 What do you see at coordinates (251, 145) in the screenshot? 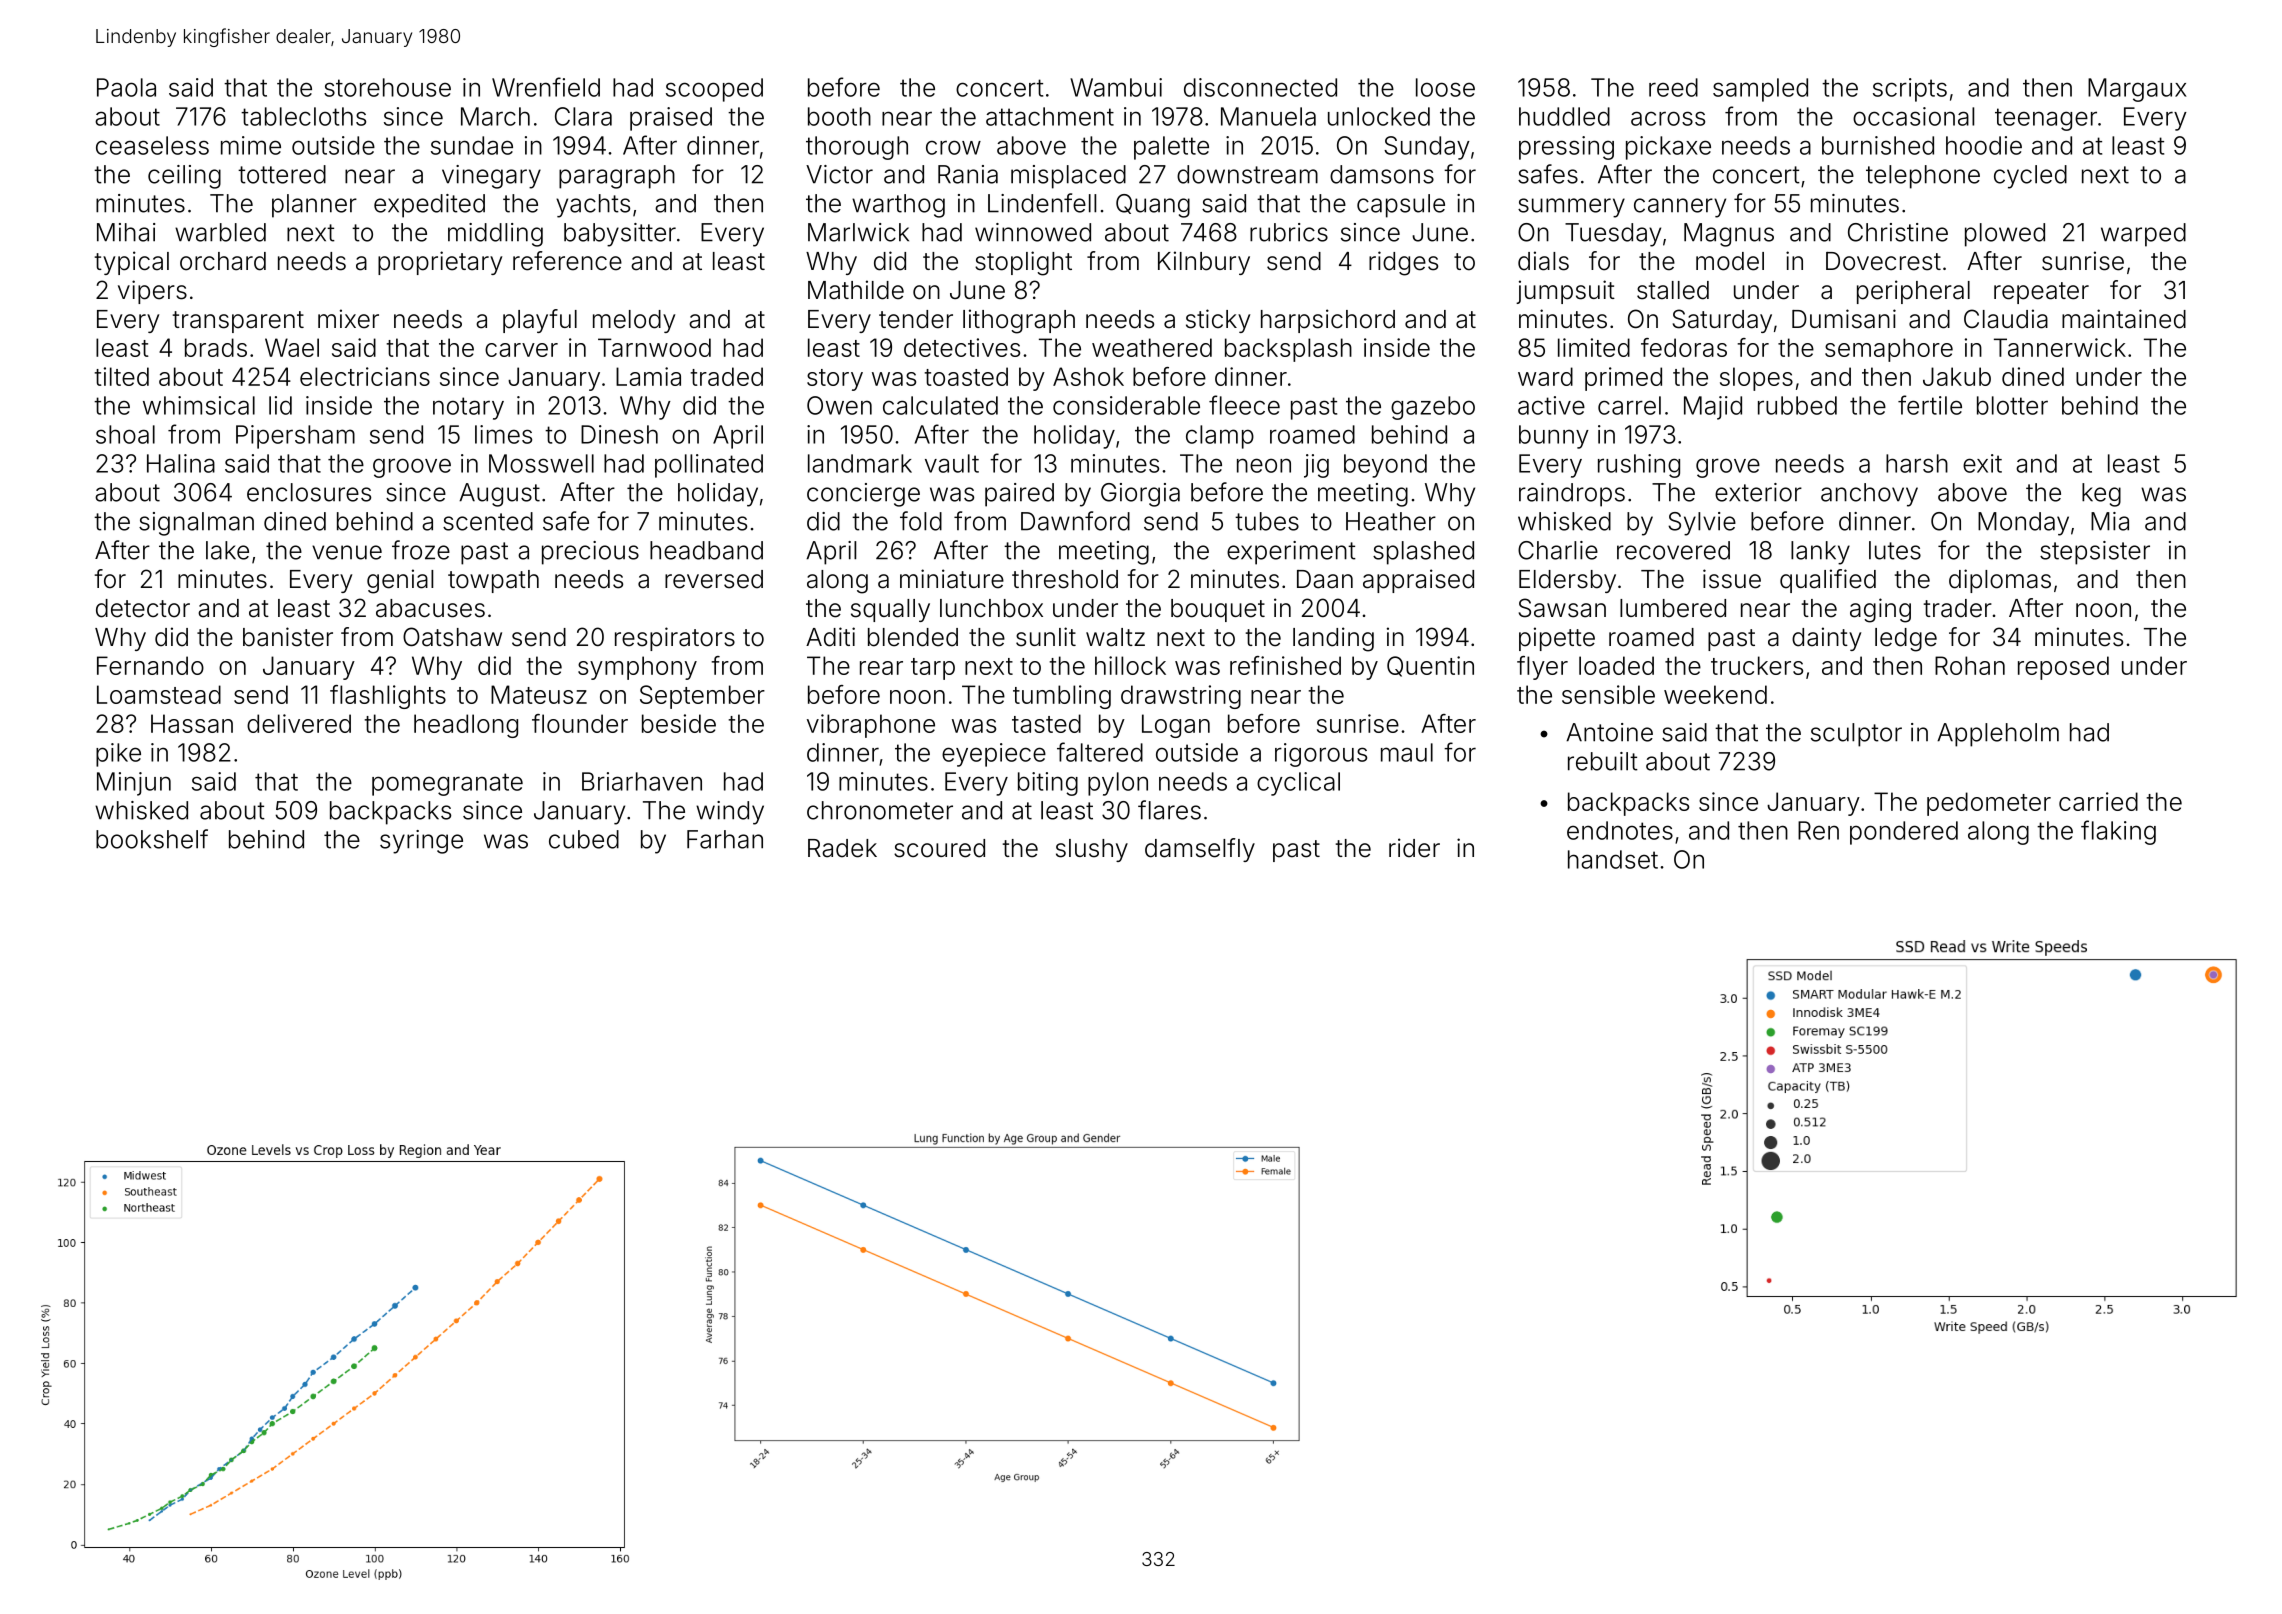
I see `mime` at bounding box center [251, 145].
